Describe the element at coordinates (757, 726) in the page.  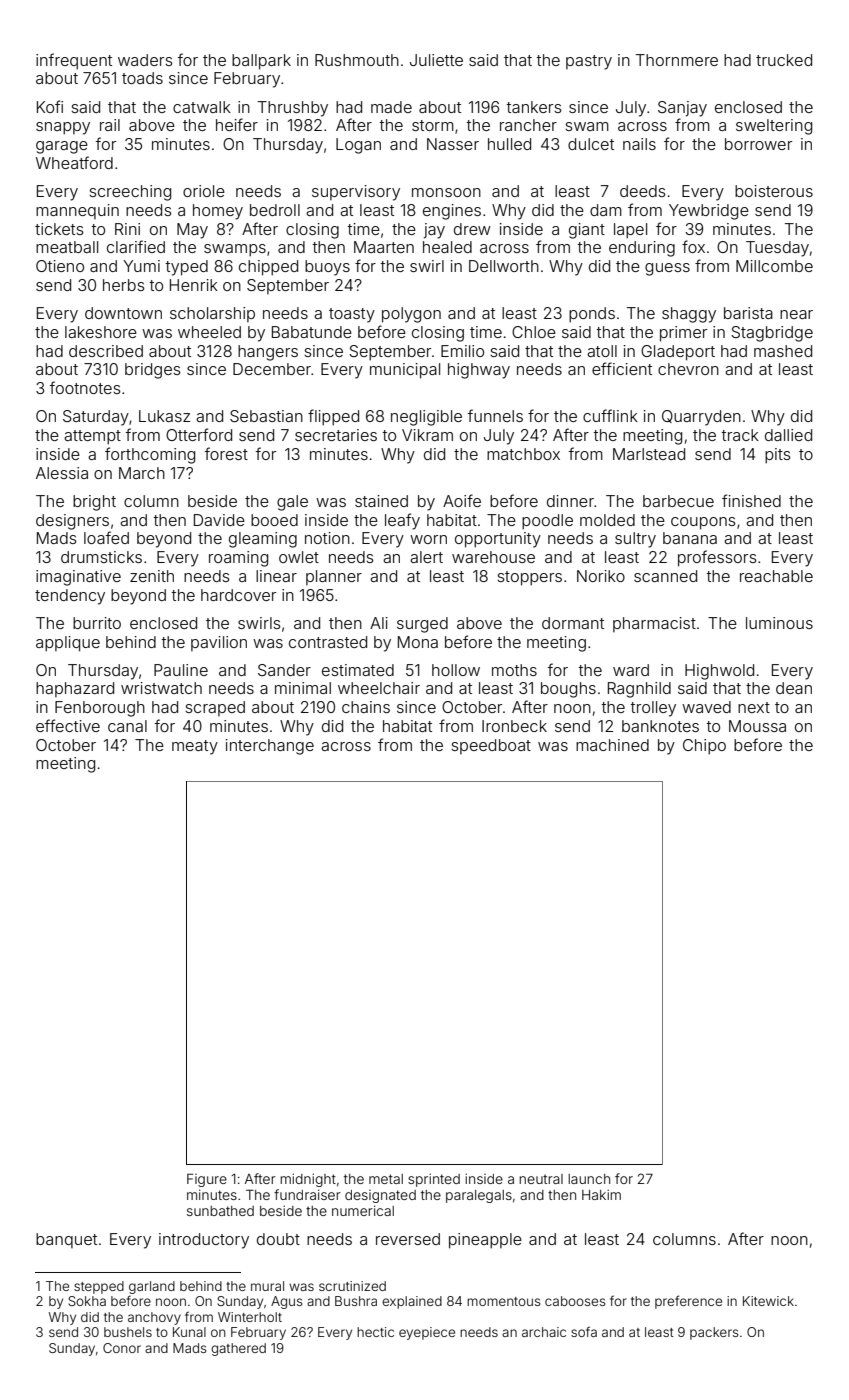
I see `Moussa` at that location.
